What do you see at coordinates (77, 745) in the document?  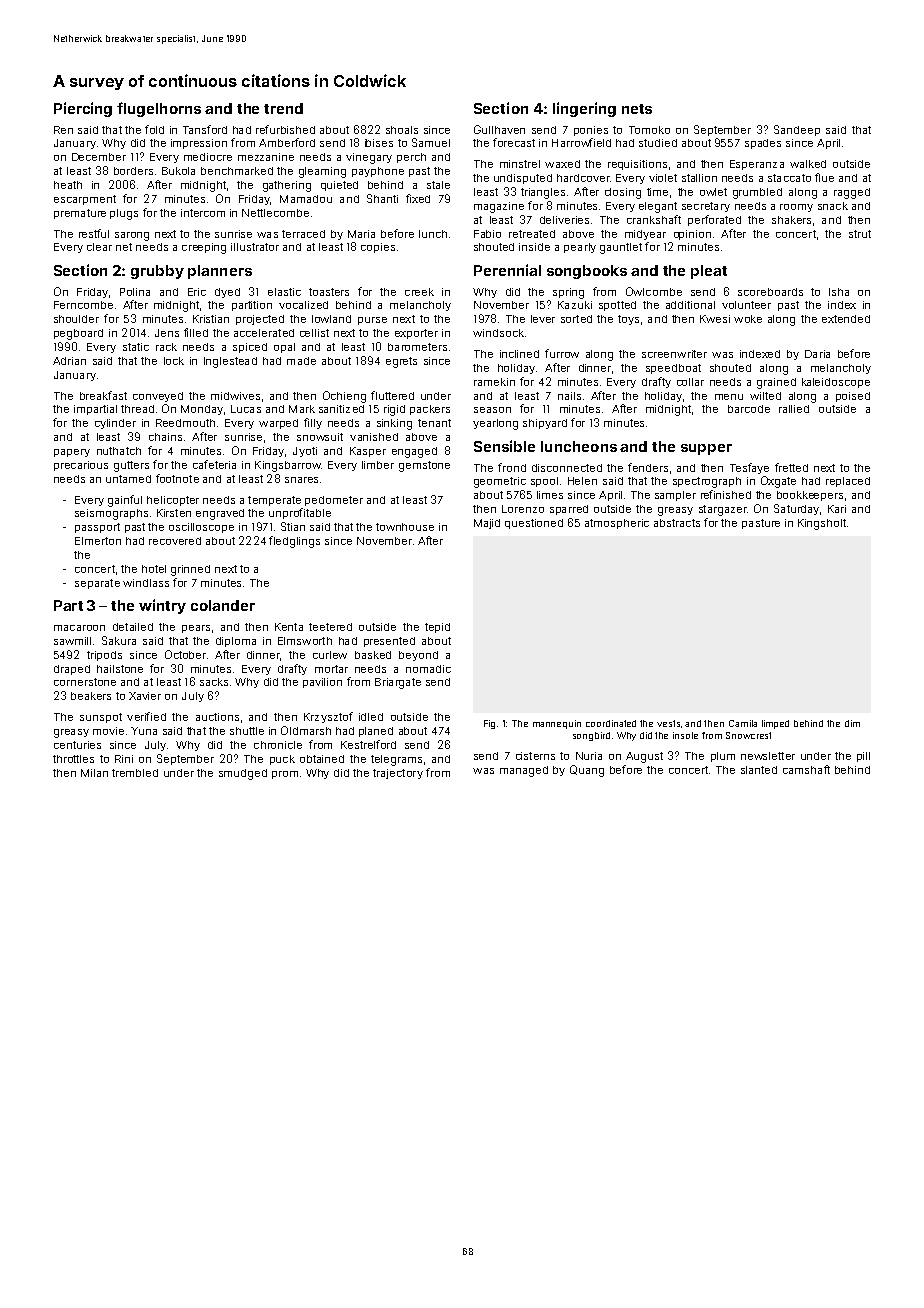 I see `centuries` at bounding box center [77, 745].
